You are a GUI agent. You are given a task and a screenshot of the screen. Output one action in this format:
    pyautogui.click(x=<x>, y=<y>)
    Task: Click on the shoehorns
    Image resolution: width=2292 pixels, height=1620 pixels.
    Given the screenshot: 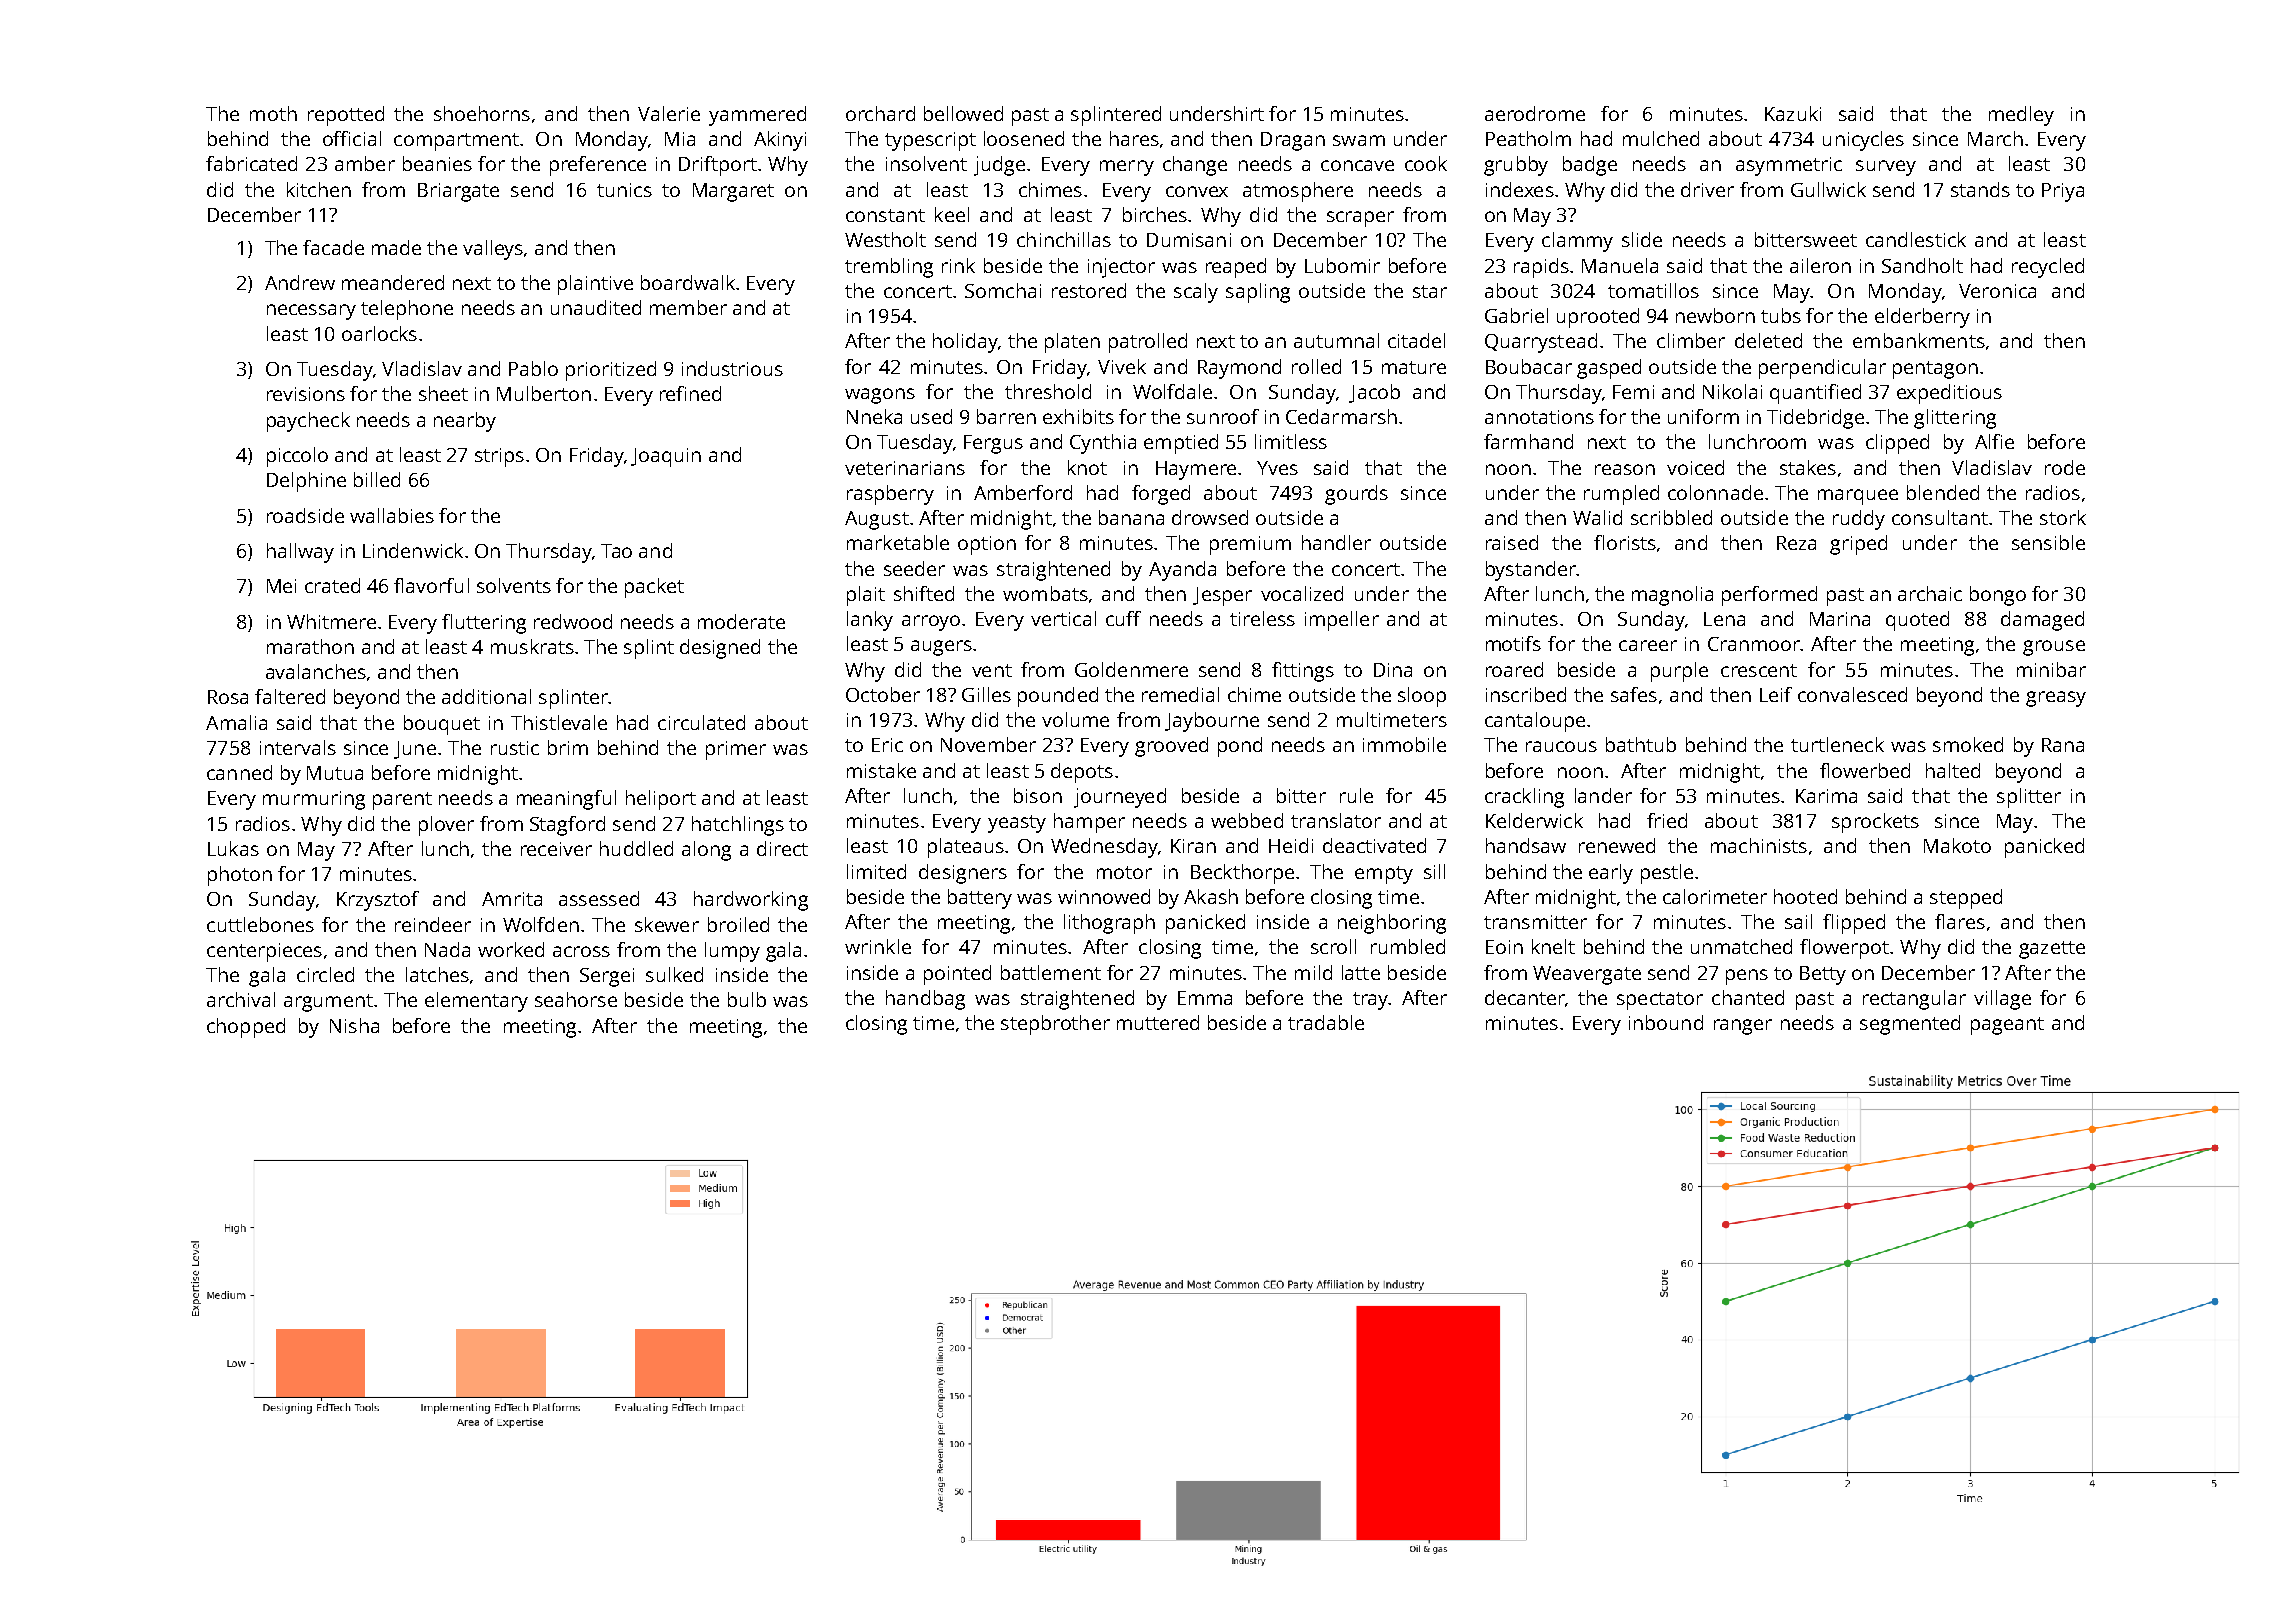 What is the action you would take?
    pyautogui.click(x=482, y=113)
